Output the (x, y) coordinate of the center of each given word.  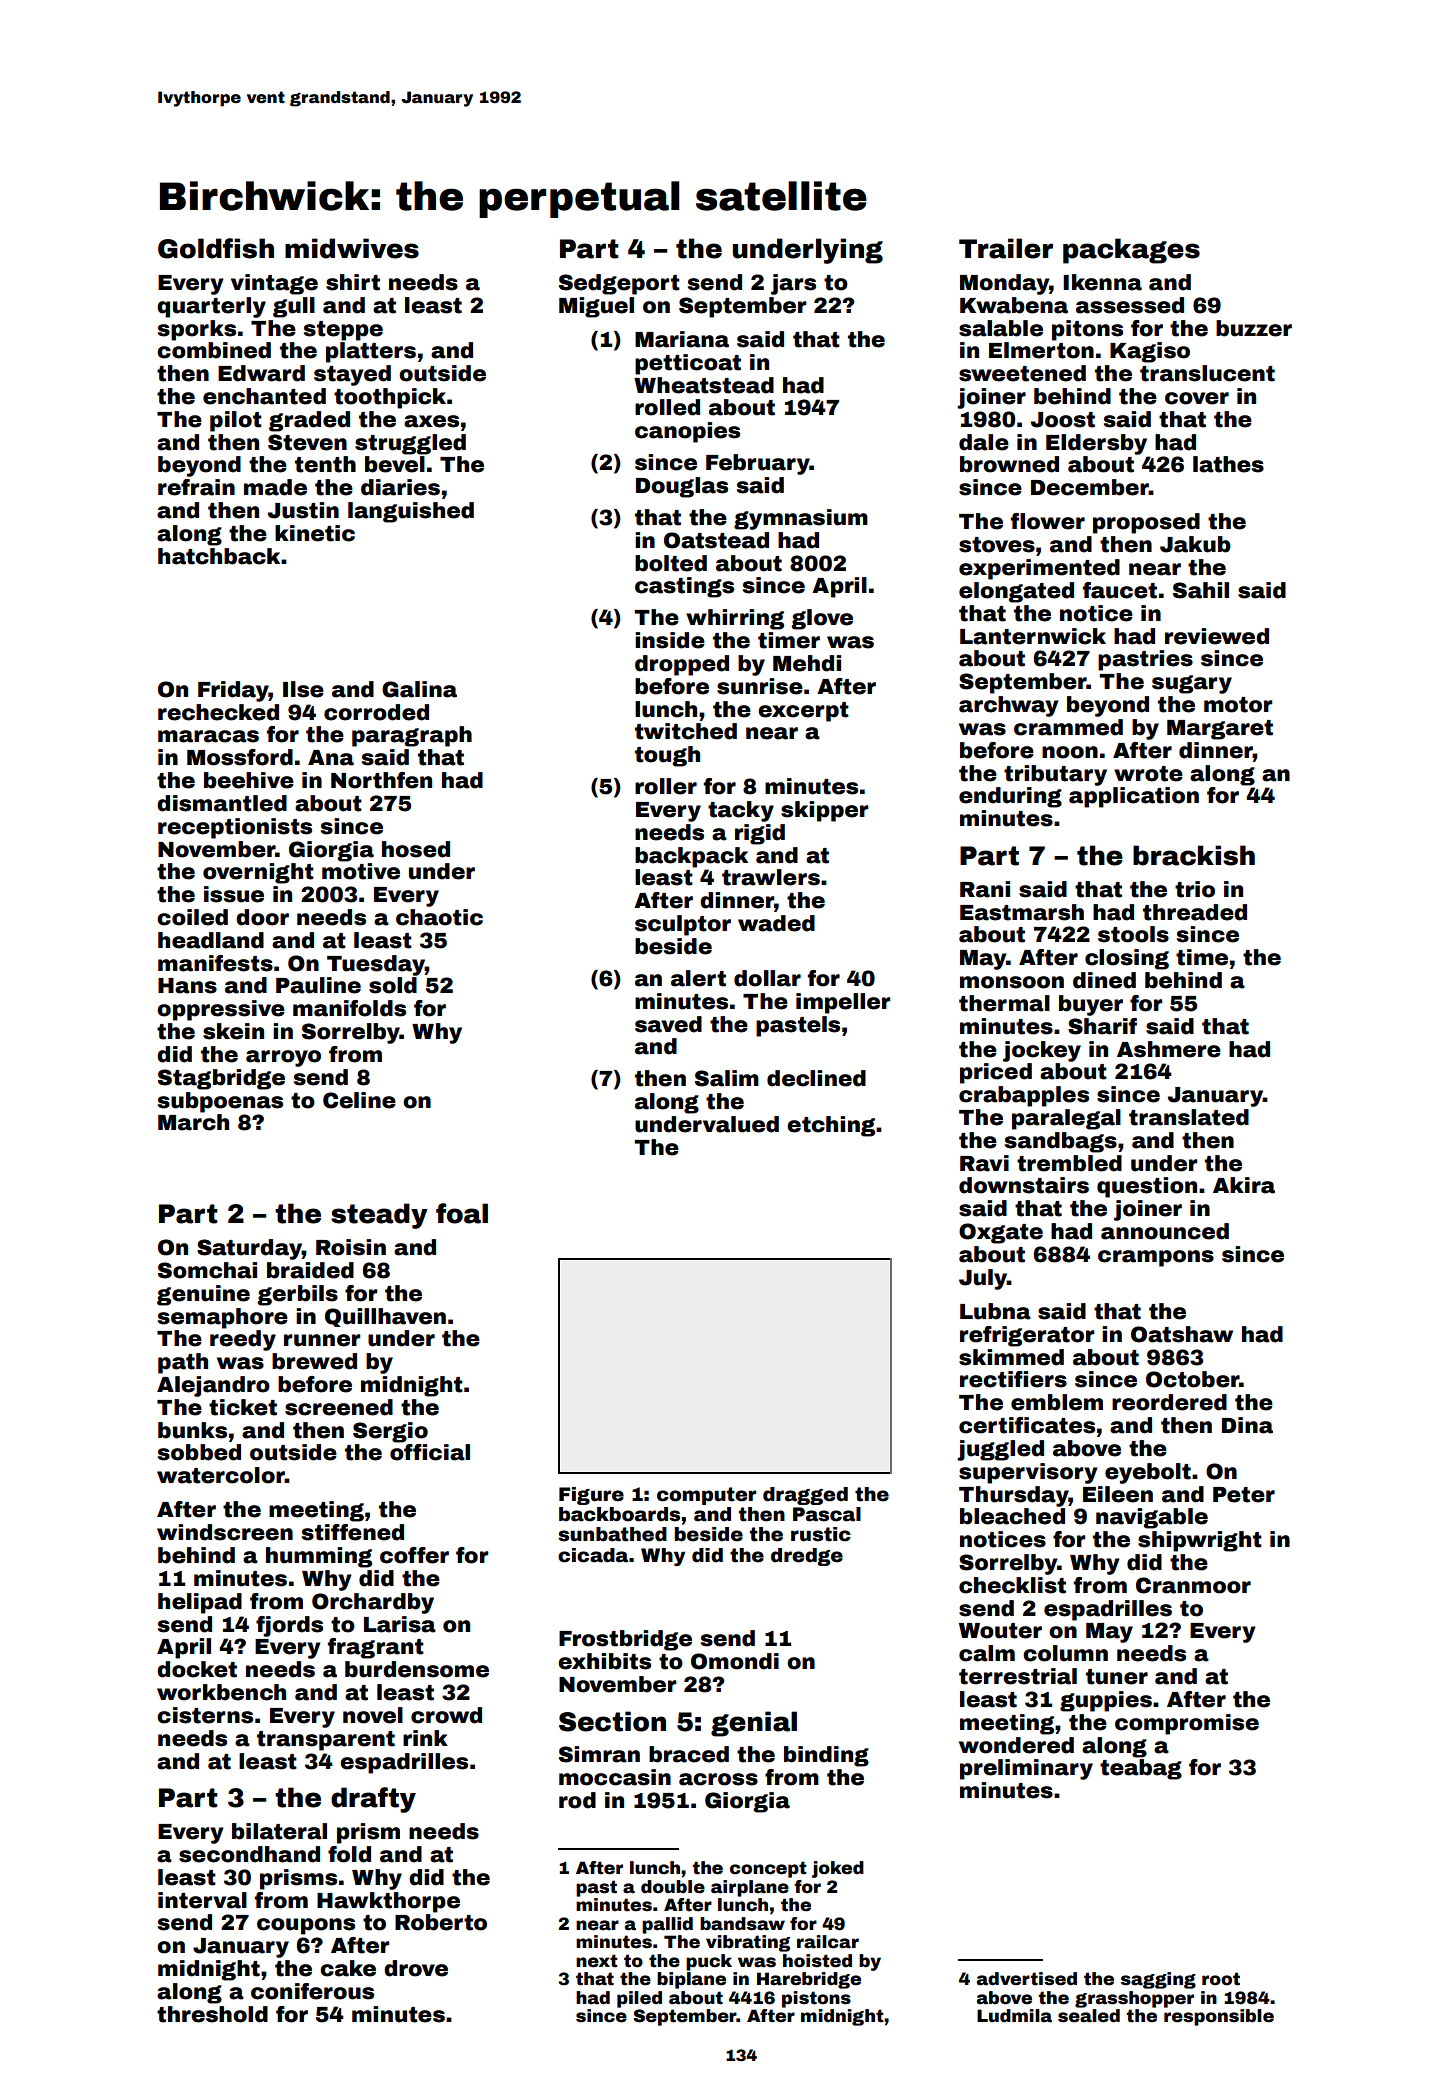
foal (462, 1213)
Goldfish (216, 248)
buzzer (1254, 328)
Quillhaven (385, 1317)
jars (793, 284)
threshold (212, 2014)
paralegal (1066, 1119)
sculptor (683, 925)
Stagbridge (221, 1079)
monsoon (1012, 982)
